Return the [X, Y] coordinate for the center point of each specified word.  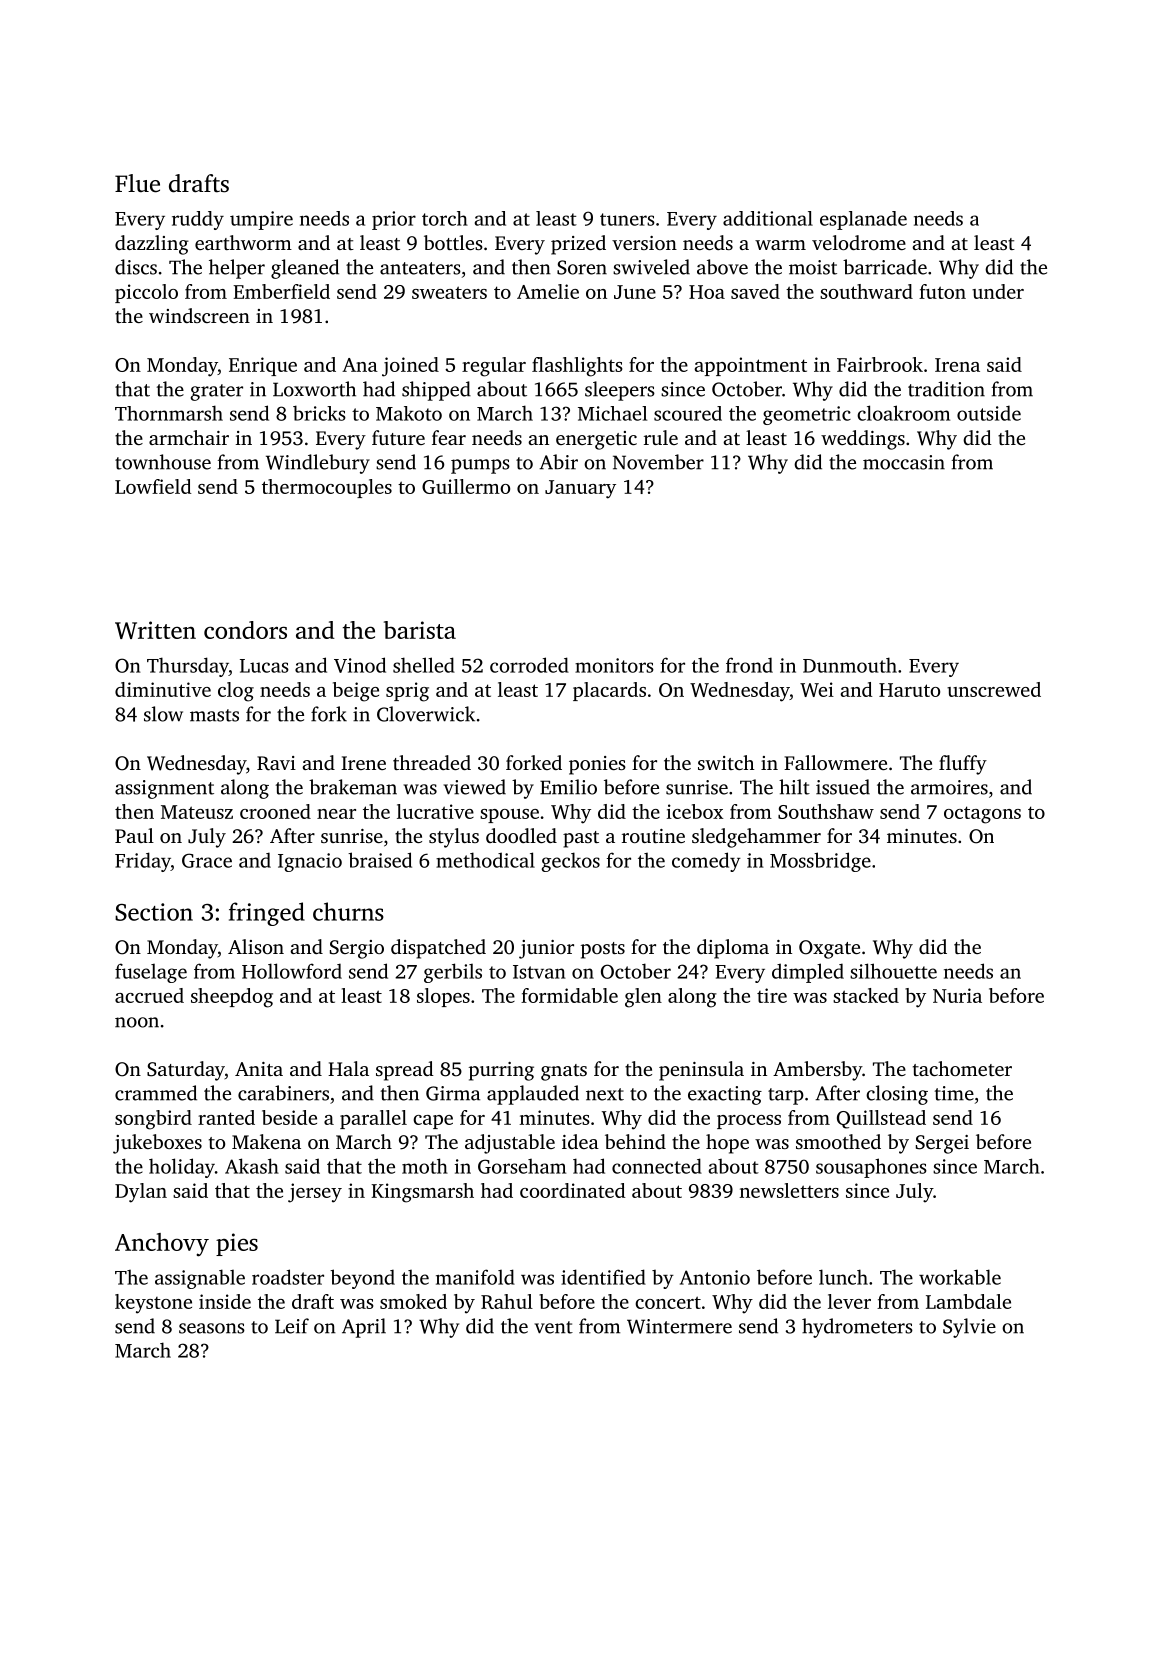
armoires [949, 787]
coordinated [572, 1190]
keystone [153, 1304]
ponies [597, 765]
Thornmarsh [169, 413]
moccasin [904, 462]
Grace [207, 860]
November [658, 462]
